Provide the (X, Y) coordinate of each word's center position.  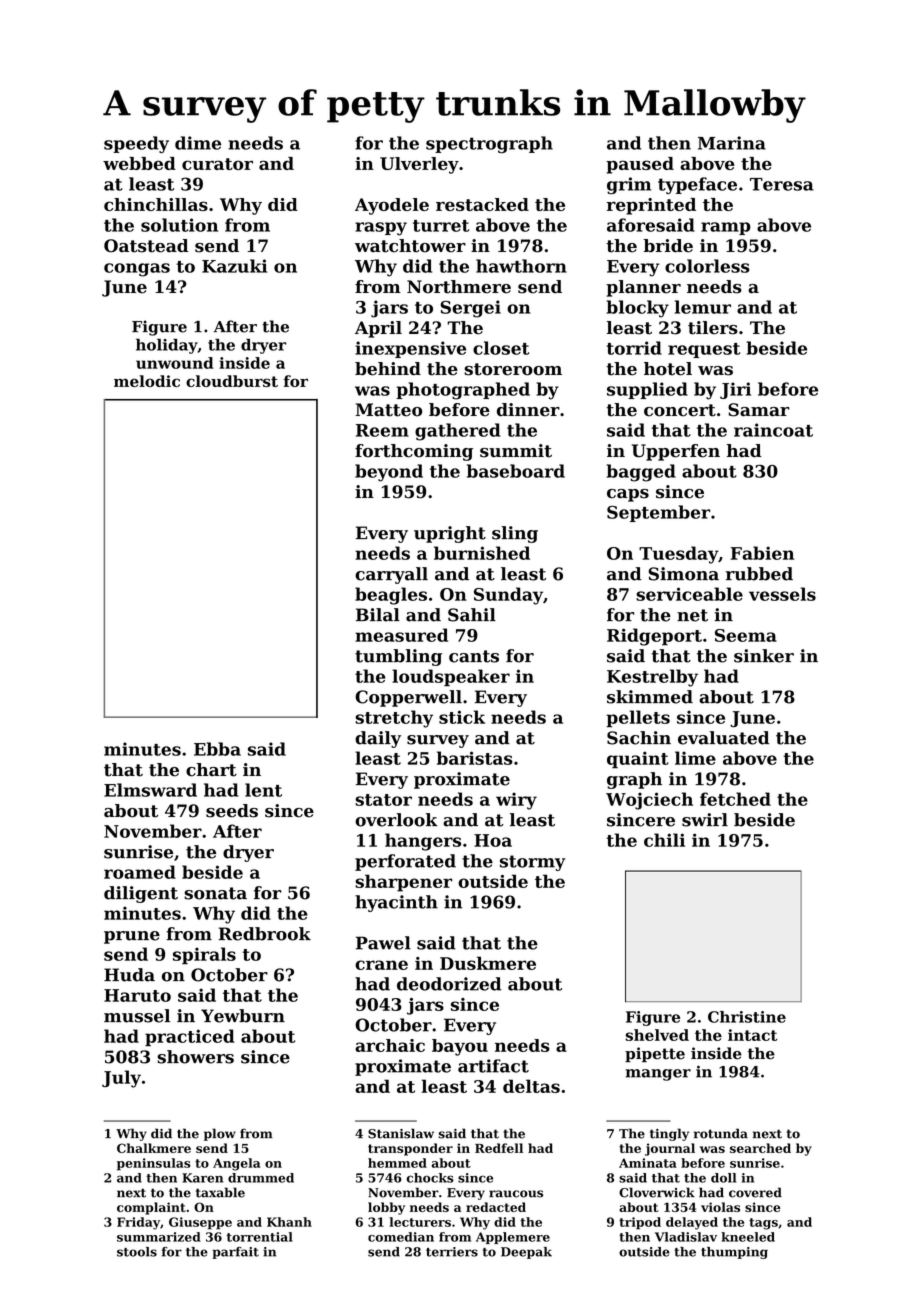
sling (515, 534)
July (121, 1079)
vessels (782, 594)
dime (198, 143)
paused (640, 165)
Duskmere (488, 963)
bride (668, 246)
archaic (390, 1045)
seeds (232, 811)
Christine (747, 1017)
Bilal (378, 615)
